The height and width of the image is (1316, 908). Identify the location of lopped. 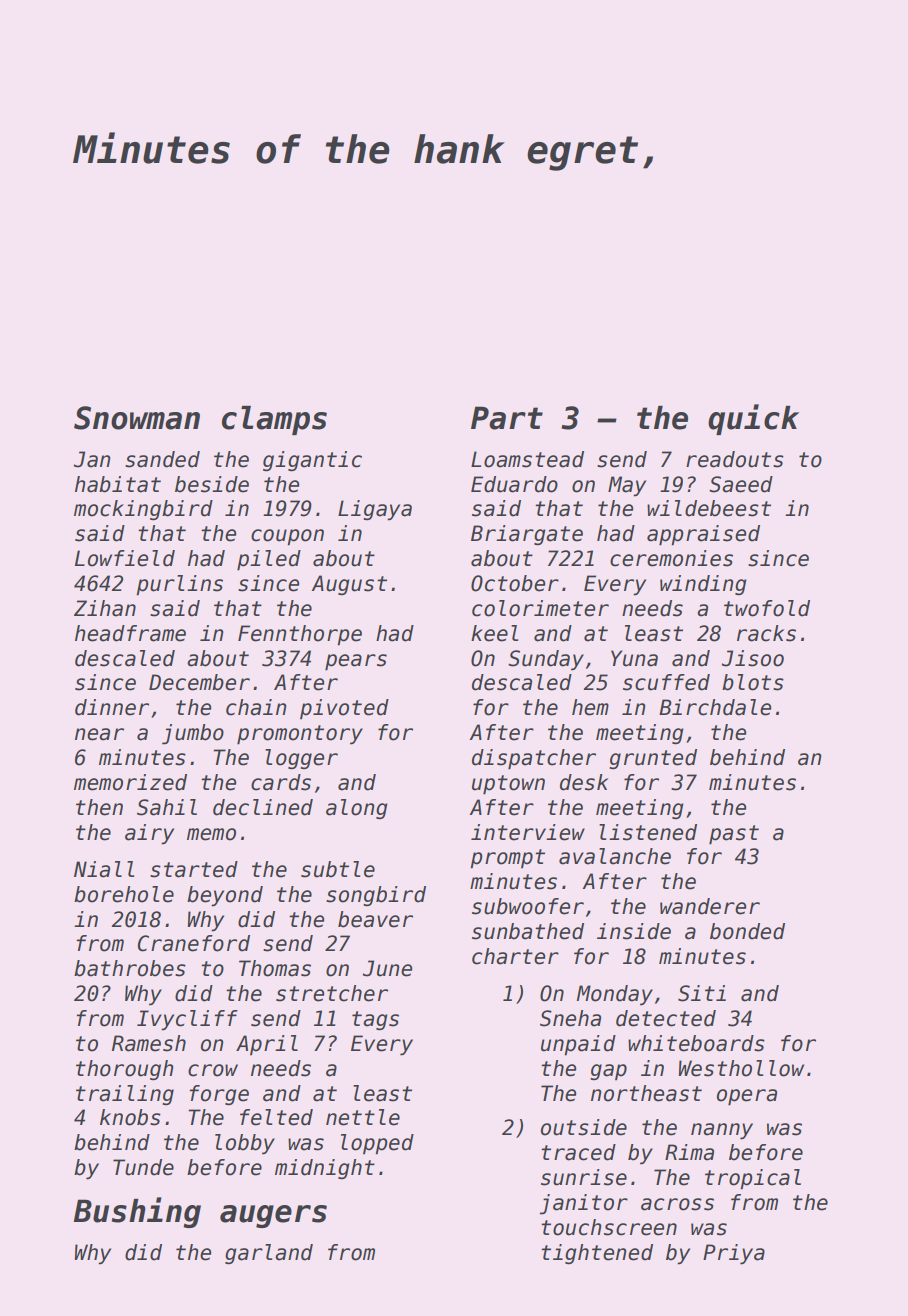
(377, 1144).
